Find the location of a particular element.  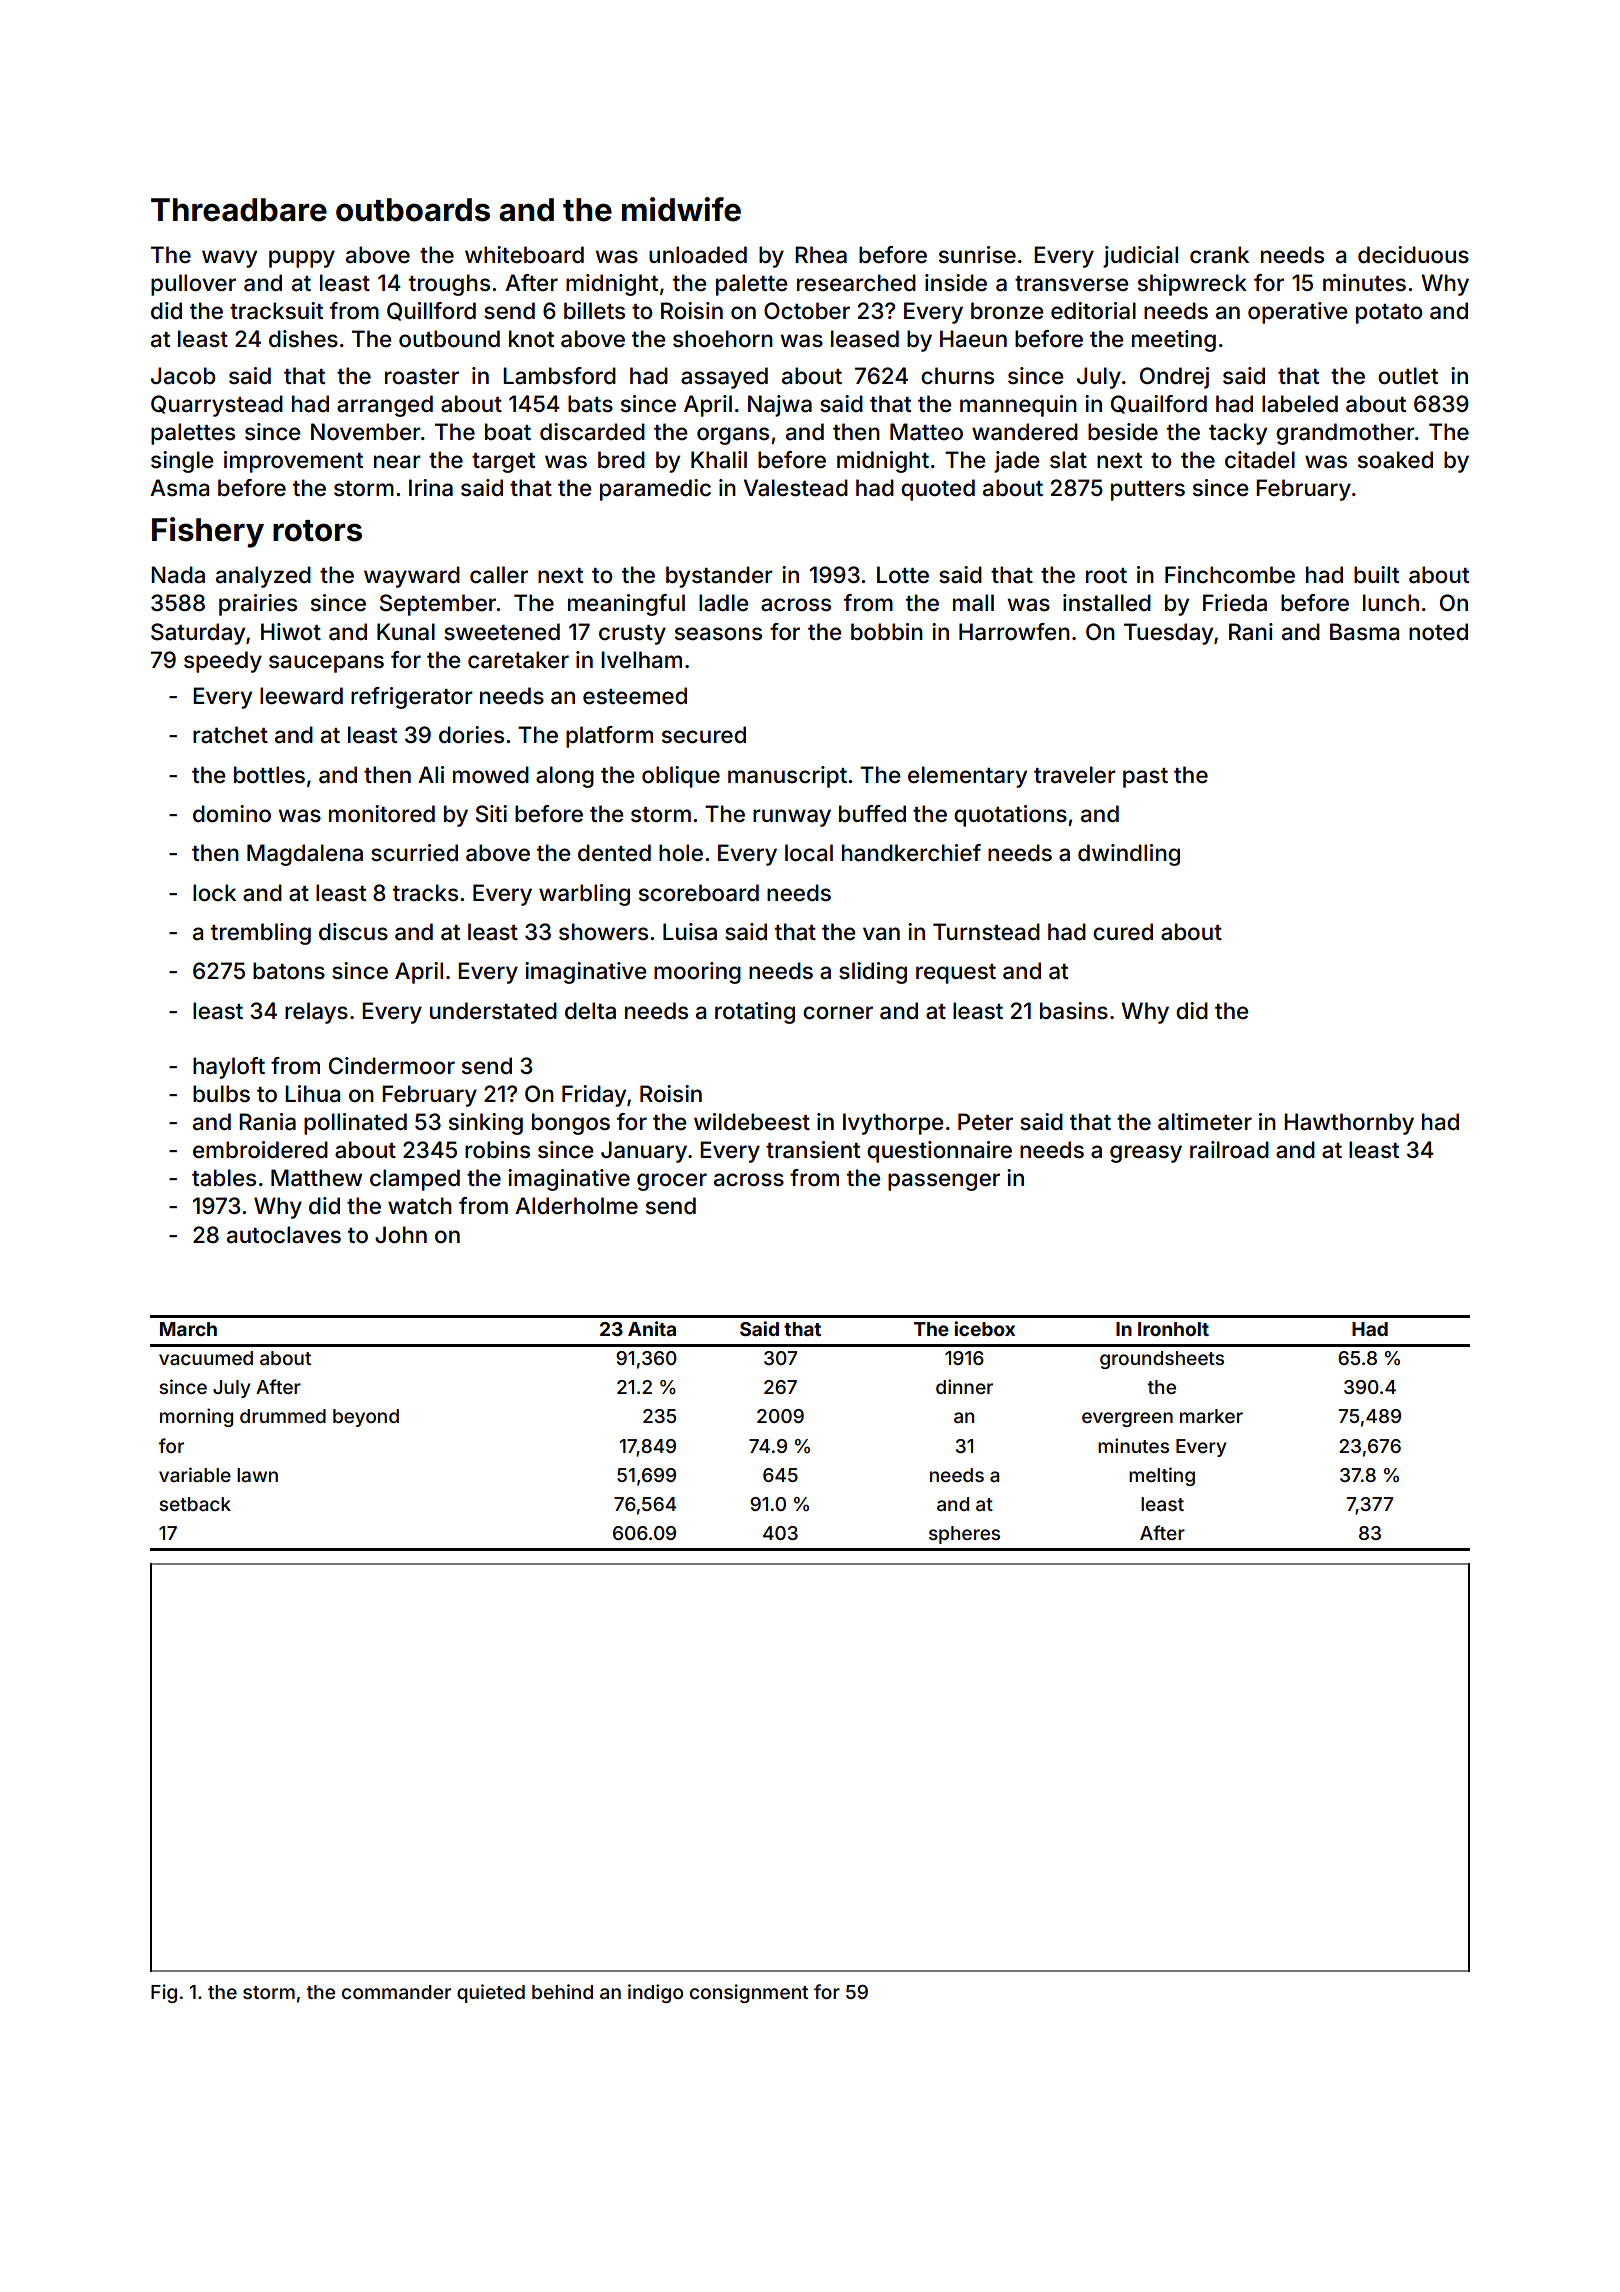

Fig is located at coordinates (164, 1993).
